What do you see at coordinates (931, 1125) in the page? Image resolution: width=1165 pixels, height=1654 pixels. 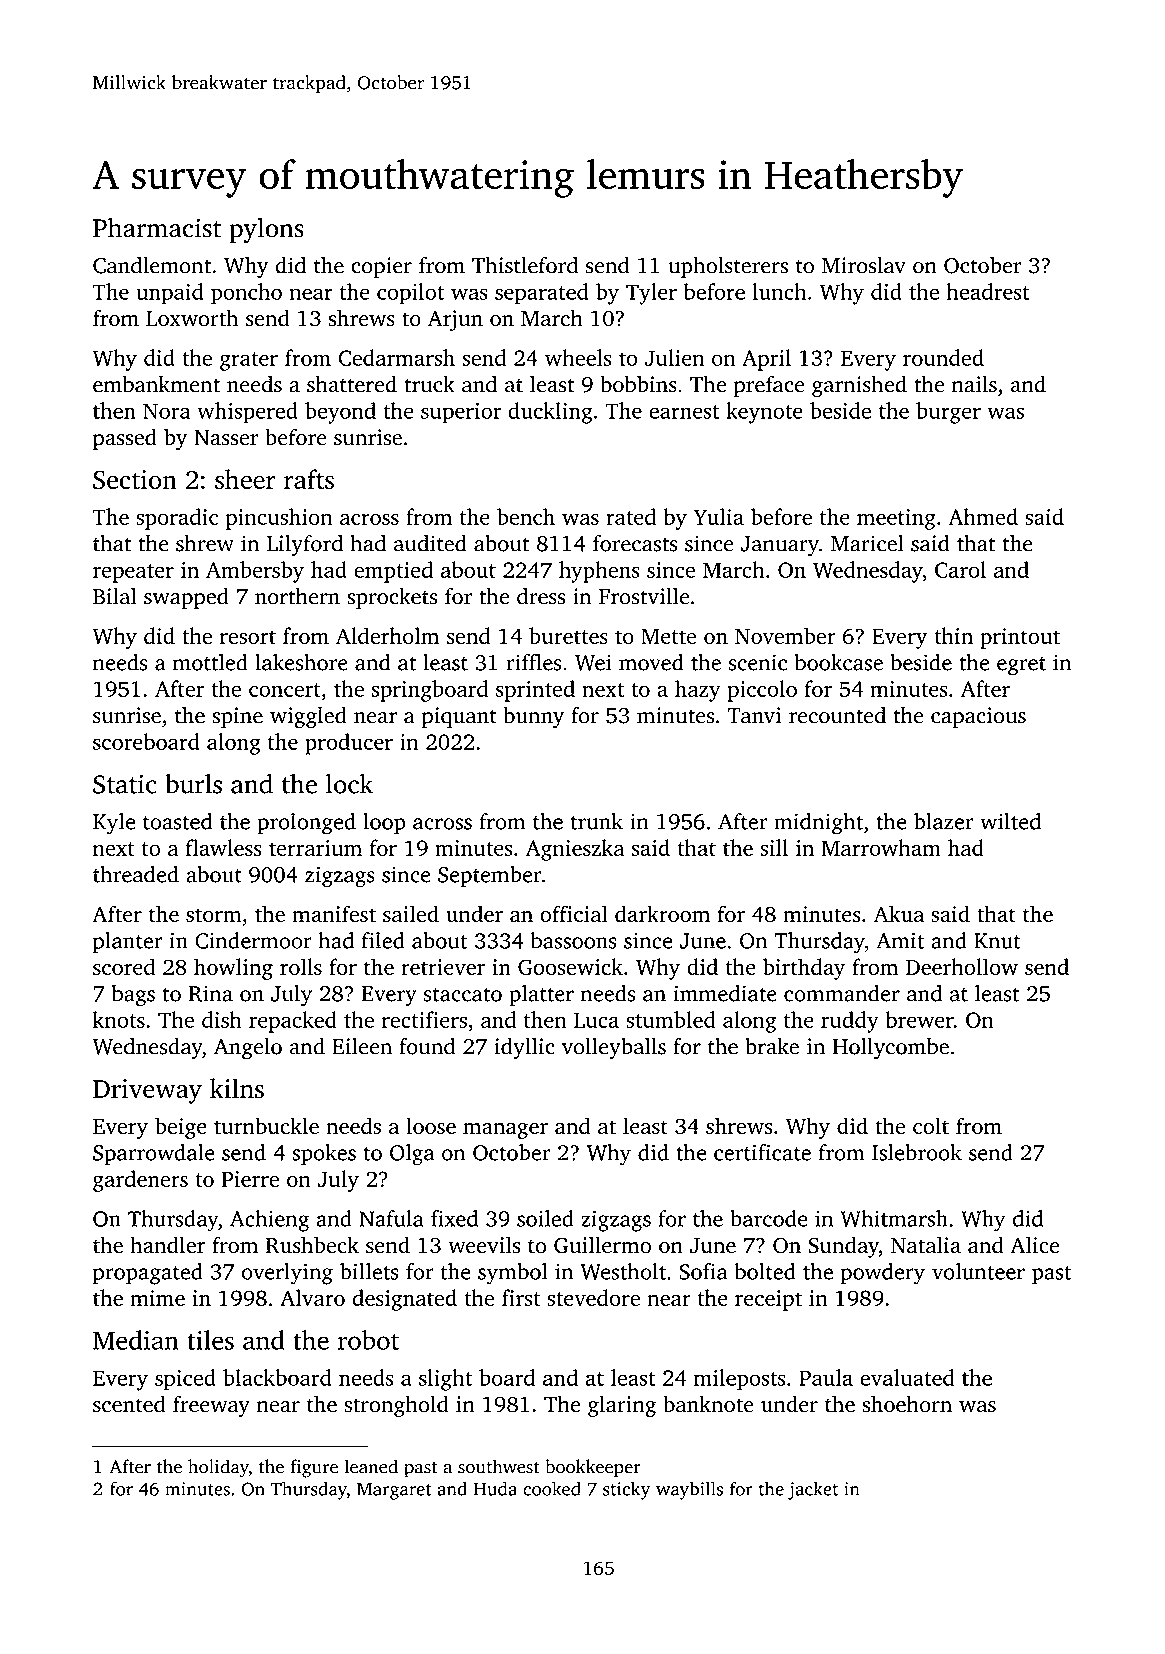 I see `colt` at bounding box center [931, 1125].
